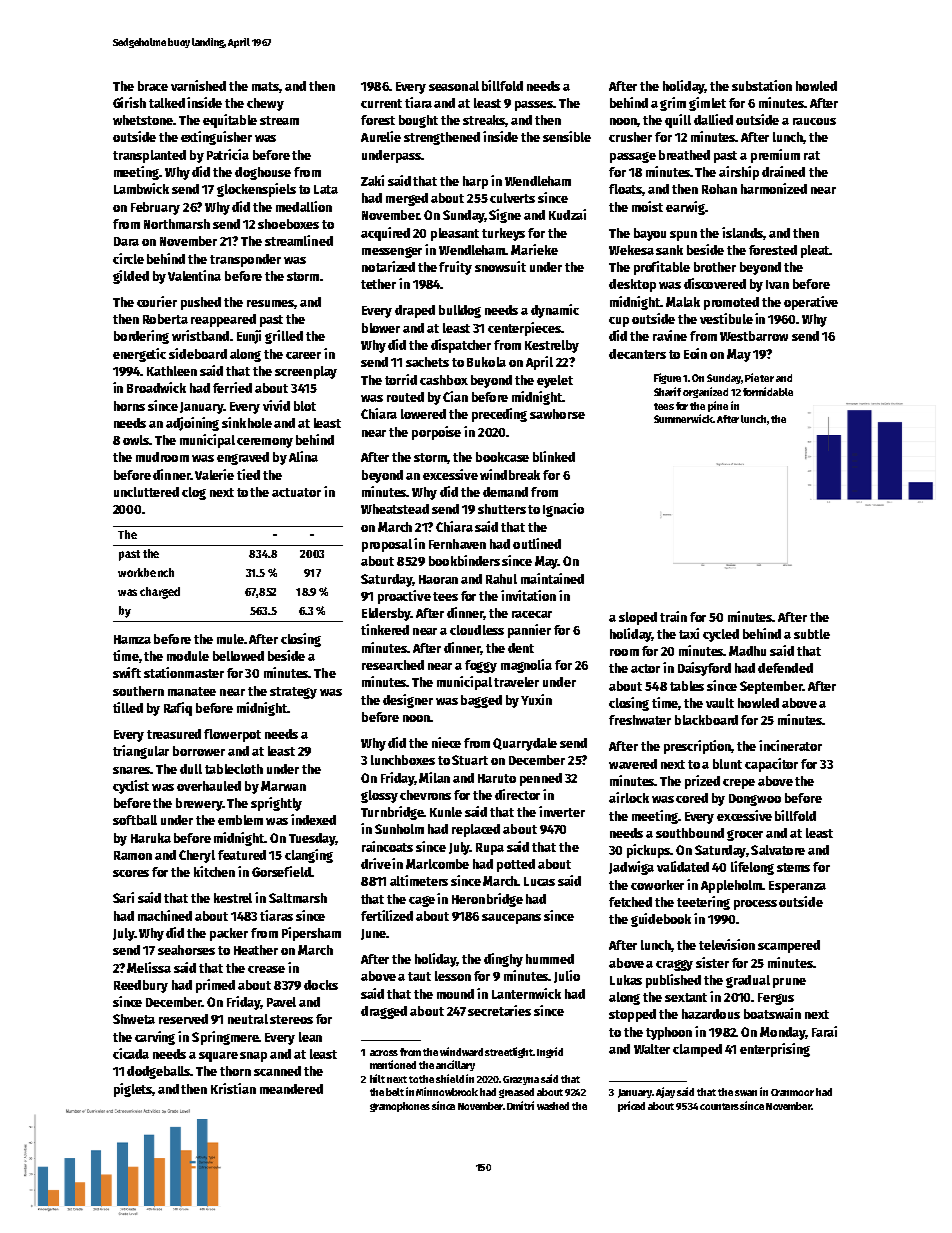 This page has height=1233, width=952. What do you see at coordinates (393, 1064) in the page?
I see `mentioned` at bounding box center [393, 1064].
